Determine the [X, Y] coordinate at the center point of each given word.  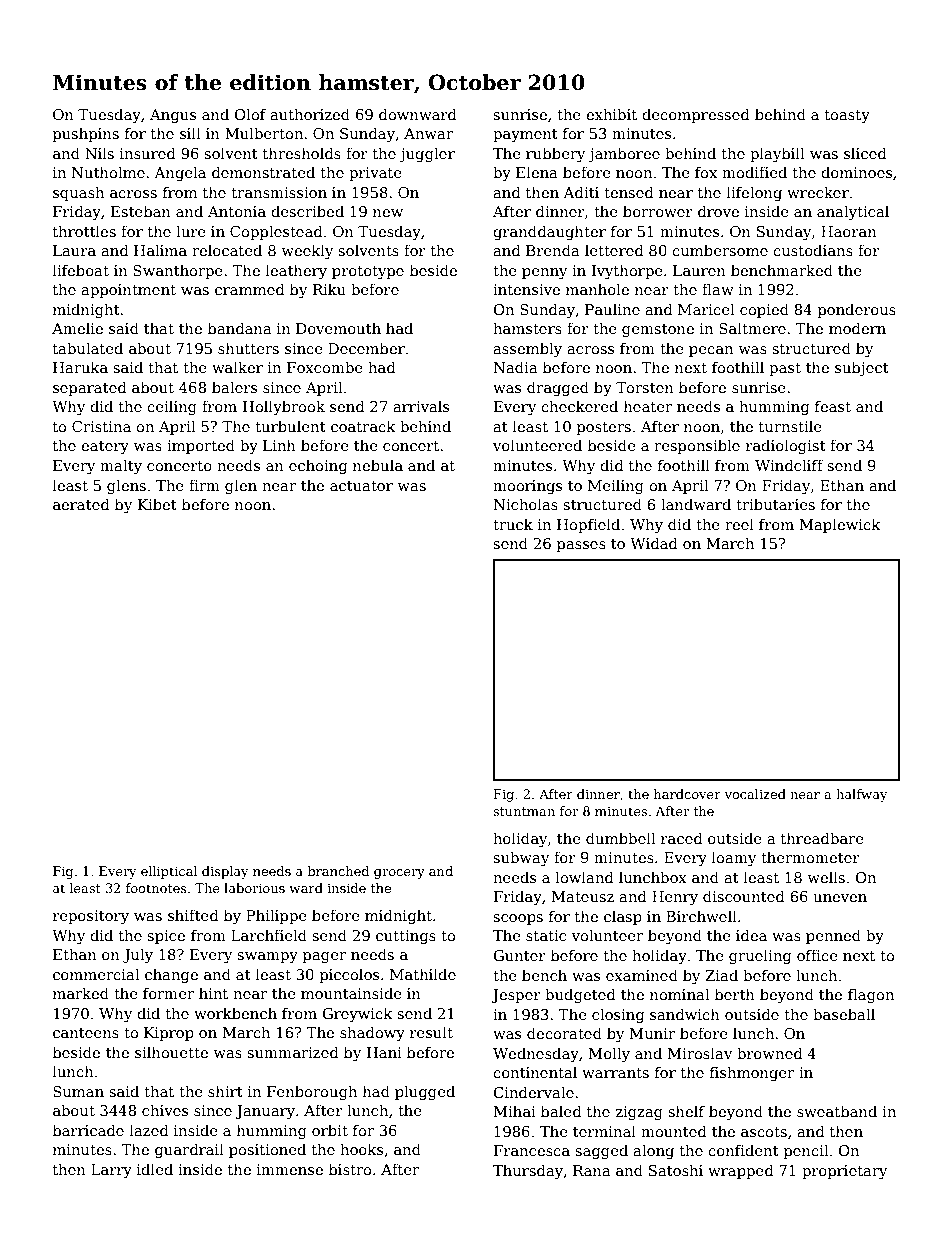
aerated [81, 504]
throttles [84, 231]
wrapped [741, 1171]
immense [290, 1169]
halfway [861, 795]
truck [513, 524]
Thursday [528, 1171]
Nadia [516, 367]
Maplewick [840, 525]
